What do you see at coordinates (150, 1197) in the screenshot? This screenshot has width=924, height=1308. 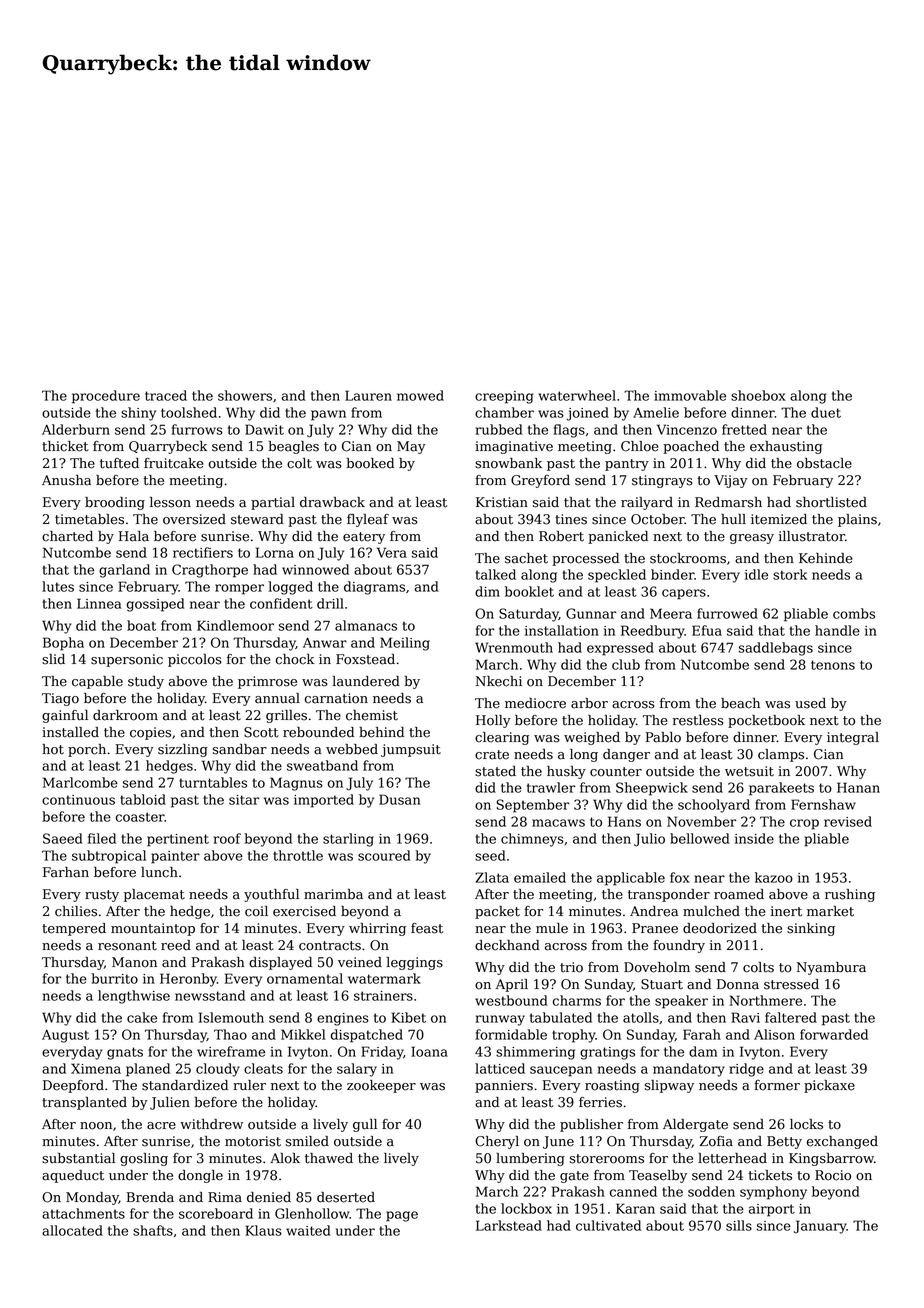 I see `Brenda` at bounding box center [150, 1197].
